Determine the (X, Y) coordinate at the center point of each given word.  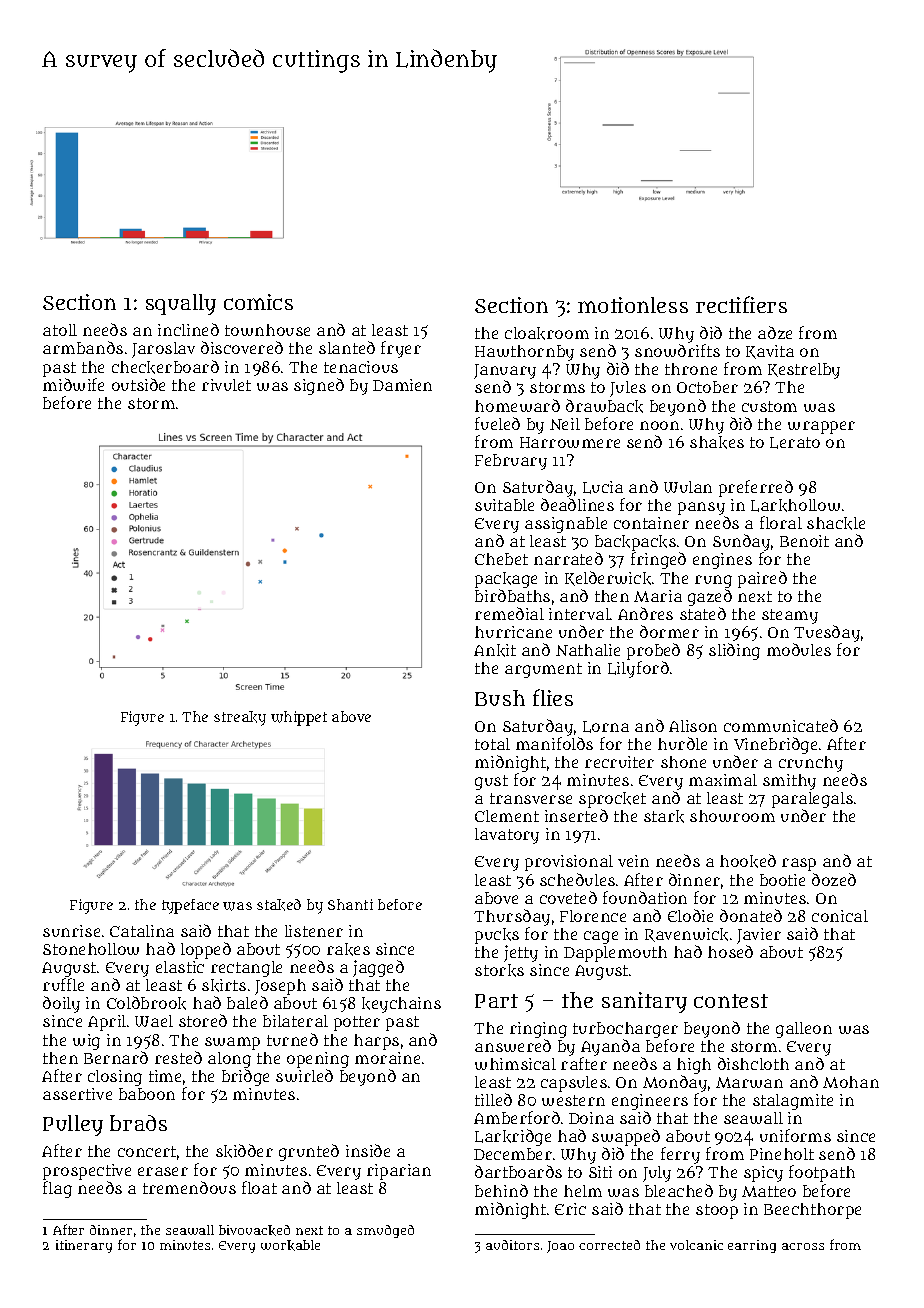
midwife (73, 384)
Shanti (350, 904)
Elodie (690, 915)
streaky (240, 718)
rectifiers (741, 304)
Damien (402, 385)
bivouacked (254, 1230)
